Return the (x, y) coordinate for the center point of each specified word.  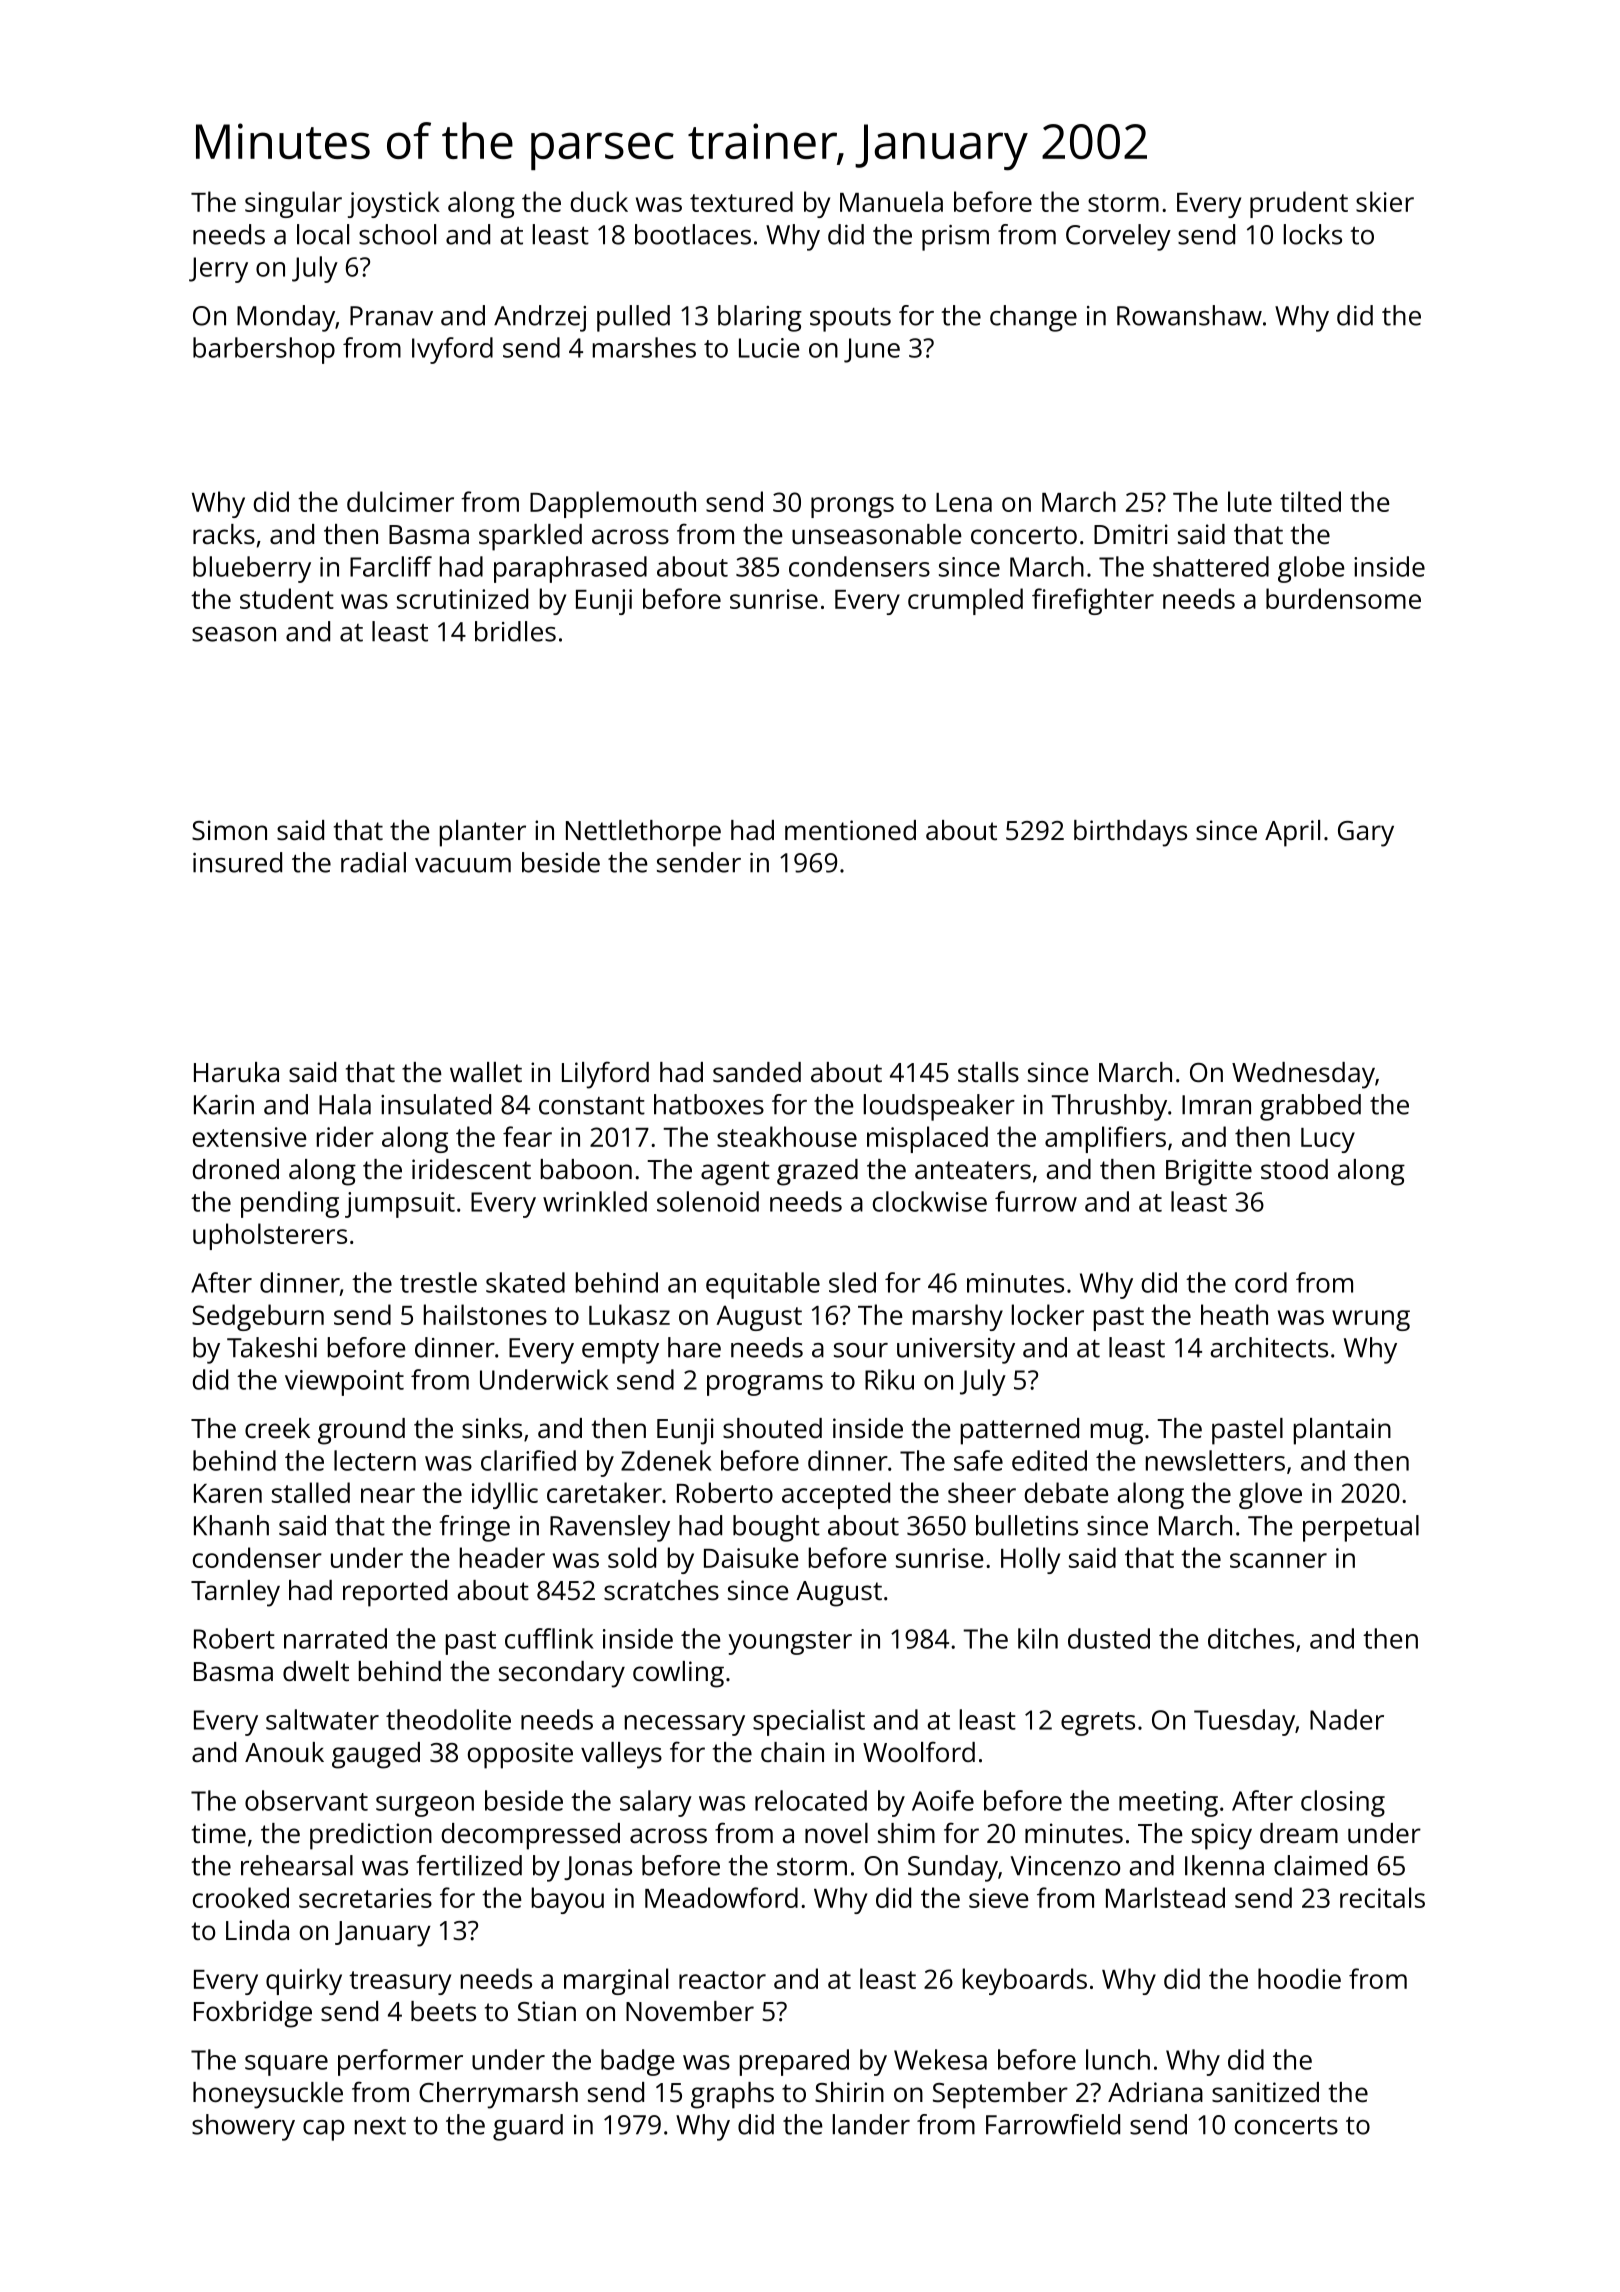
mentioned (850, 830)
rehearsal (297, 1865)
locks (1313, 234)
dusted (1109, 1638)
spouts (850, 320)
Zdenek (666, 1460)
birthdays (1130, 833)
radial (373, 862)
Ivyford (452, 350)
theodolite (448, 1719)
